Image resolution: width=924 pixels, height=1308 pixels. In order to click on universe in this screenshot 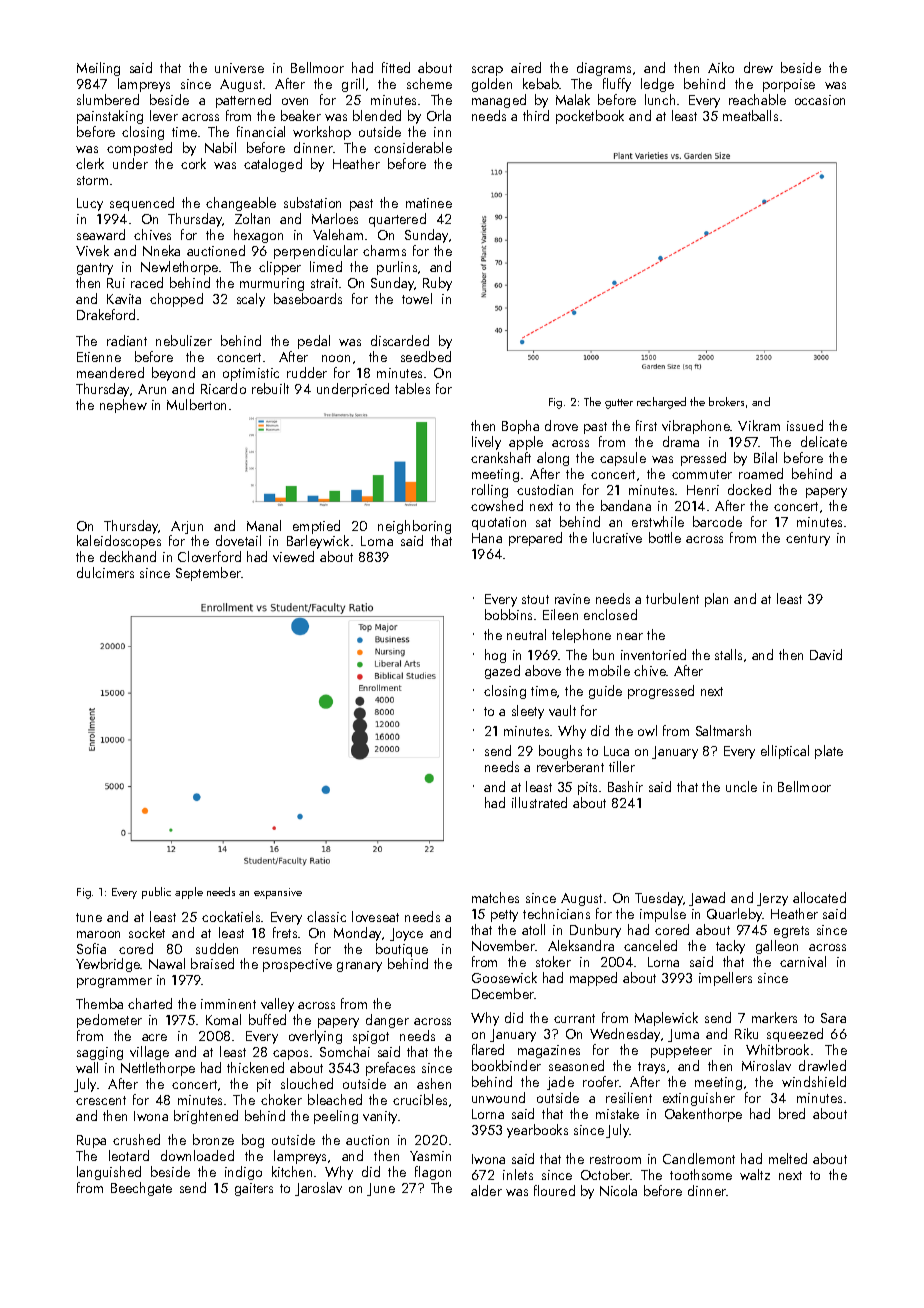, I will do `click(239, 68)`.
